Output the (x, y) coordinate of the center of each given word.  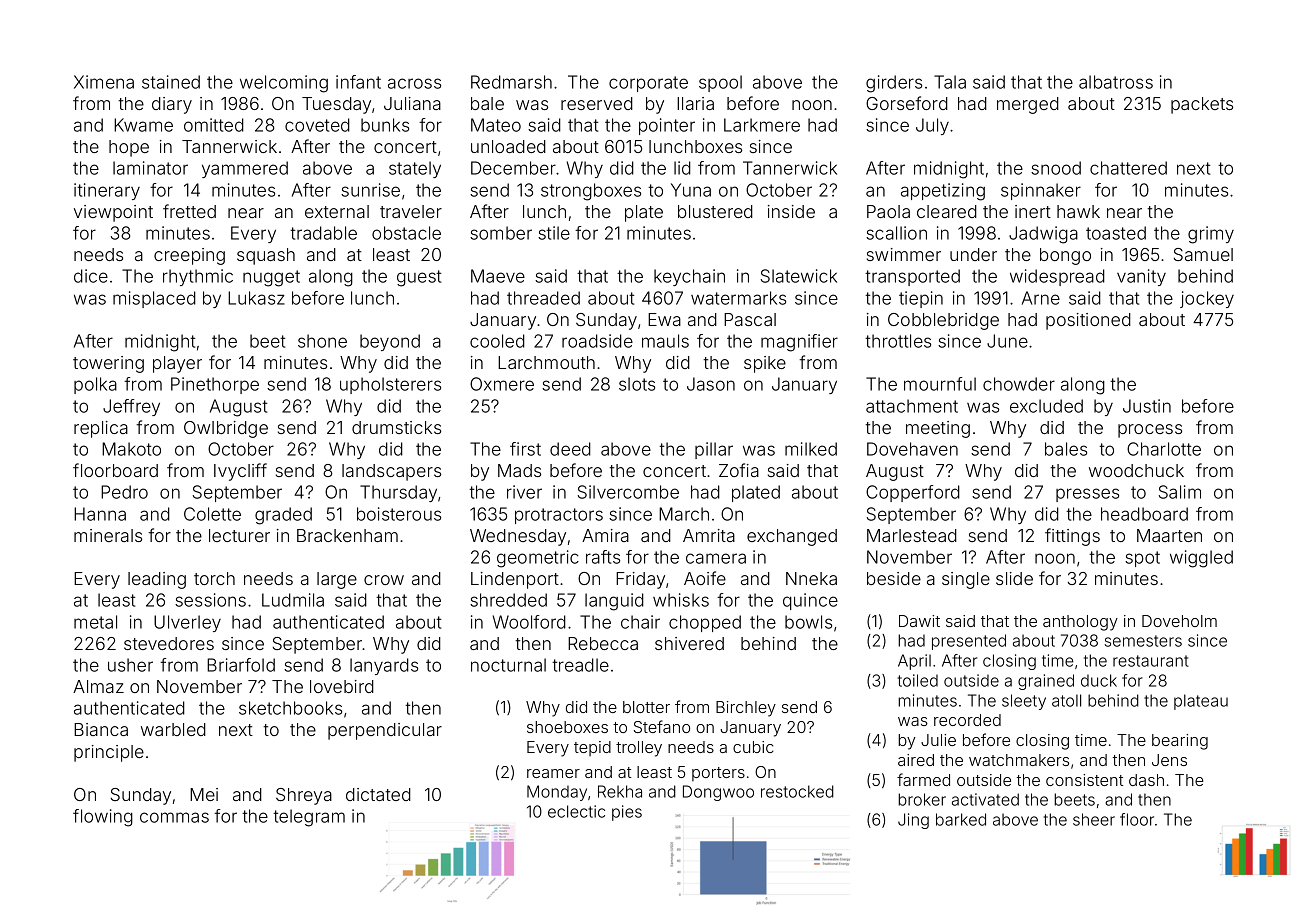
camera (716, 558)
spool (720, 83)
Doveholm (1179, 621)
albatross (1116, 82)
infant (358, 82)
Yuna (691, 190)
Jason (711, 384)
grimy (1211, 235)
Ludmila (293, 600)
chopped (705, 623)
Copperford (913, 493)
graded (283, 516)
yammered (245, 169)
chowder (1019, 384)
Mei (204, 794)
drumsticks (396, 427)
